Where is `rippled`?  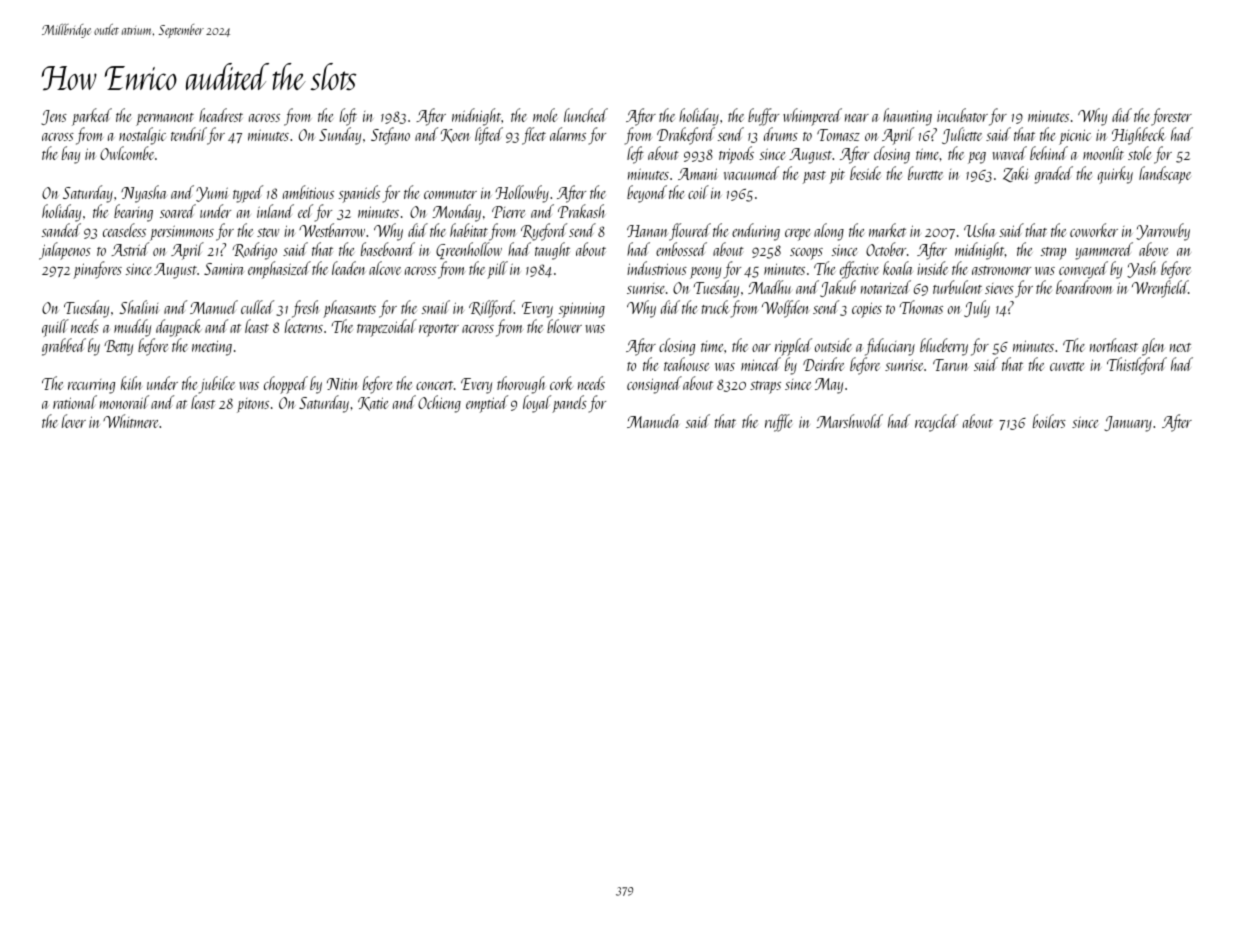 rippled is located at coordinates (793, 347).
